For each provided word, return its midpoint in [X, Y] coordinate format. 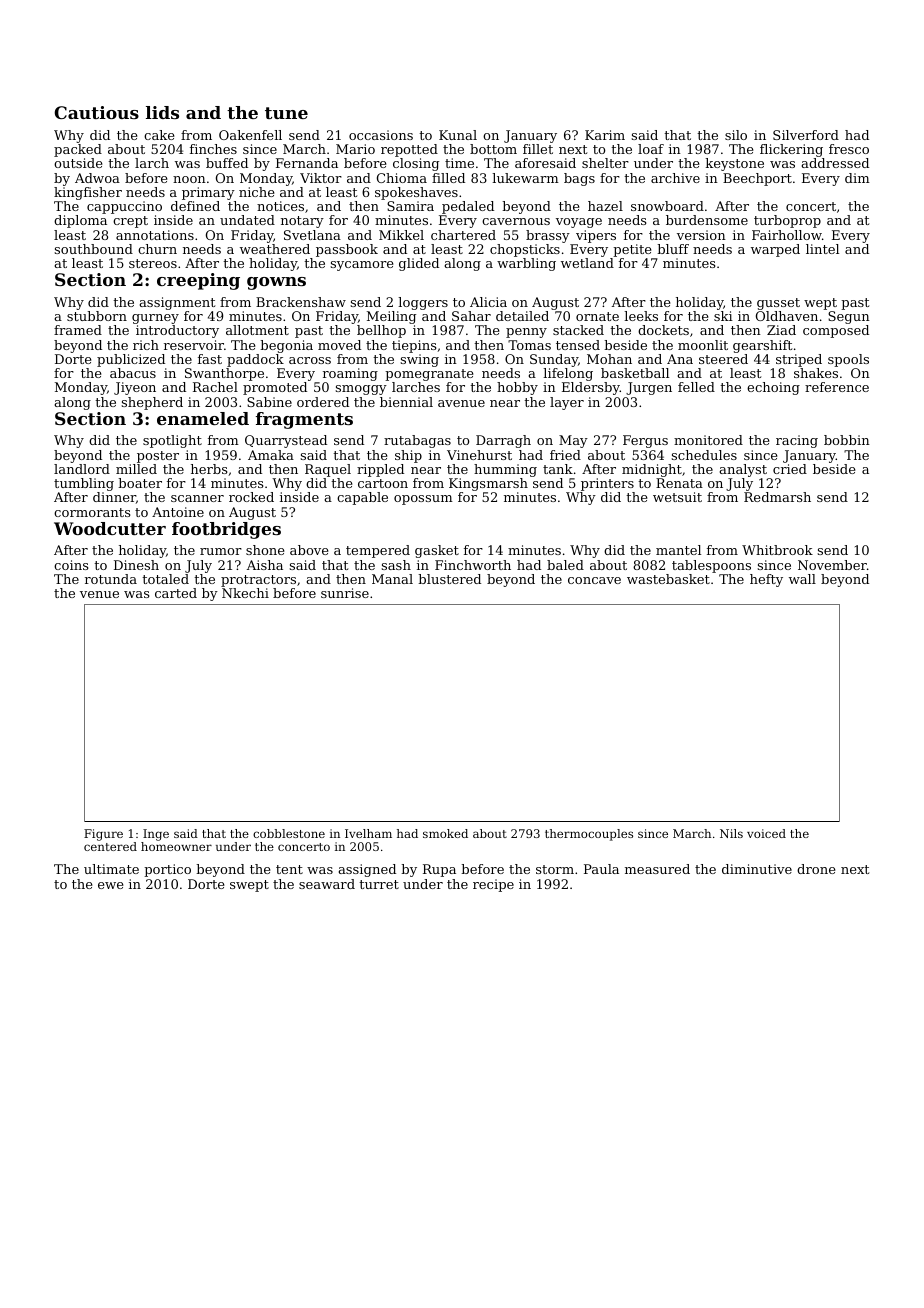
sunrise [345, 593]
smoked [445, 833]
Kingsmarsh [488, 484]
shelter [605, 163]
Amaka [271, 455]
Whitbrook [777, 550]
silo [736, 135]
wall [802, 579]
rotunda [111, 579]
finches [213, 149]
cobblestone [289, 833]
